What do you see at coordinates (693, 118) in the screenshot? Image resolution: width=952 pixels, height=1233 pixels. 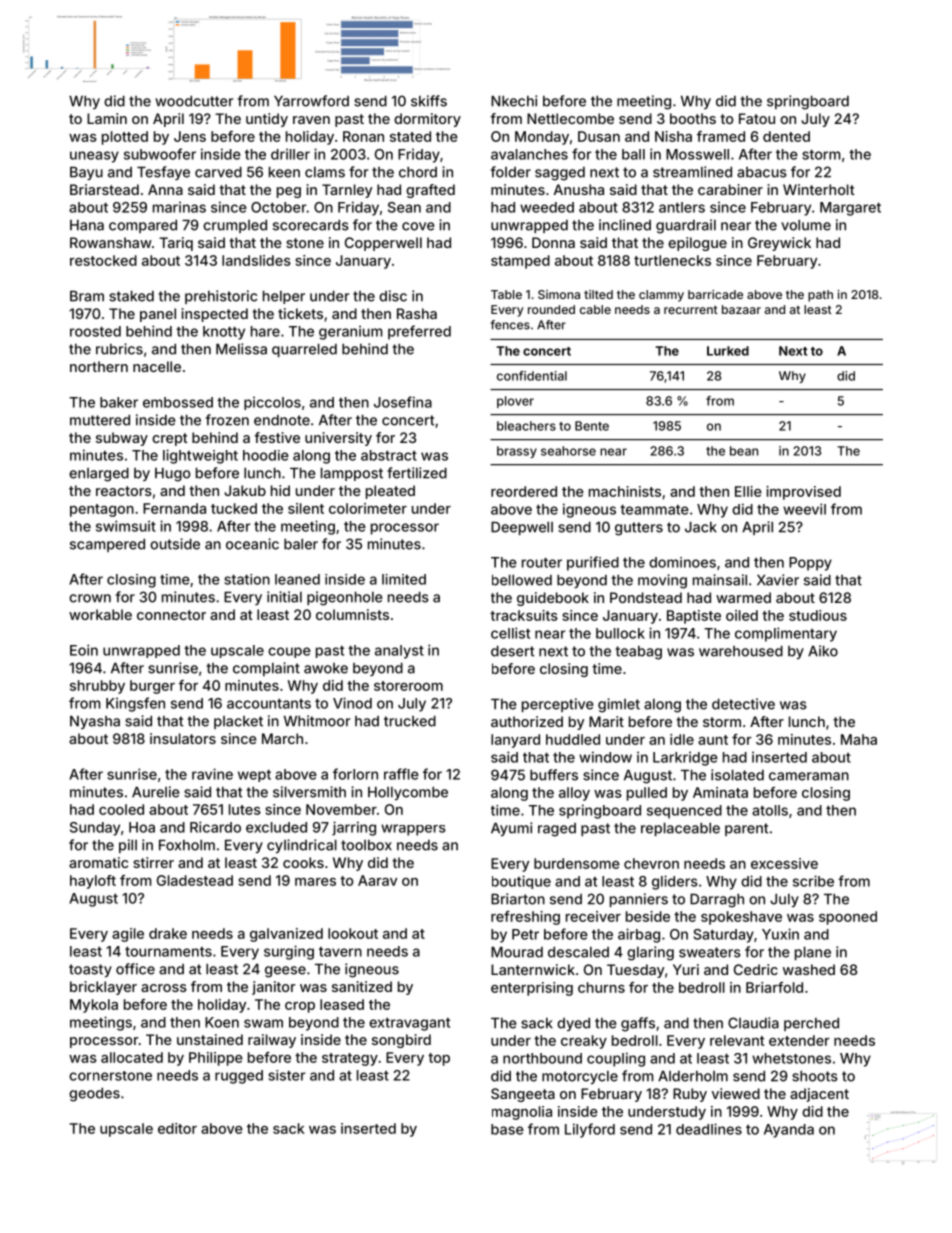 I see `booths` at bounding box center [693, 118].
